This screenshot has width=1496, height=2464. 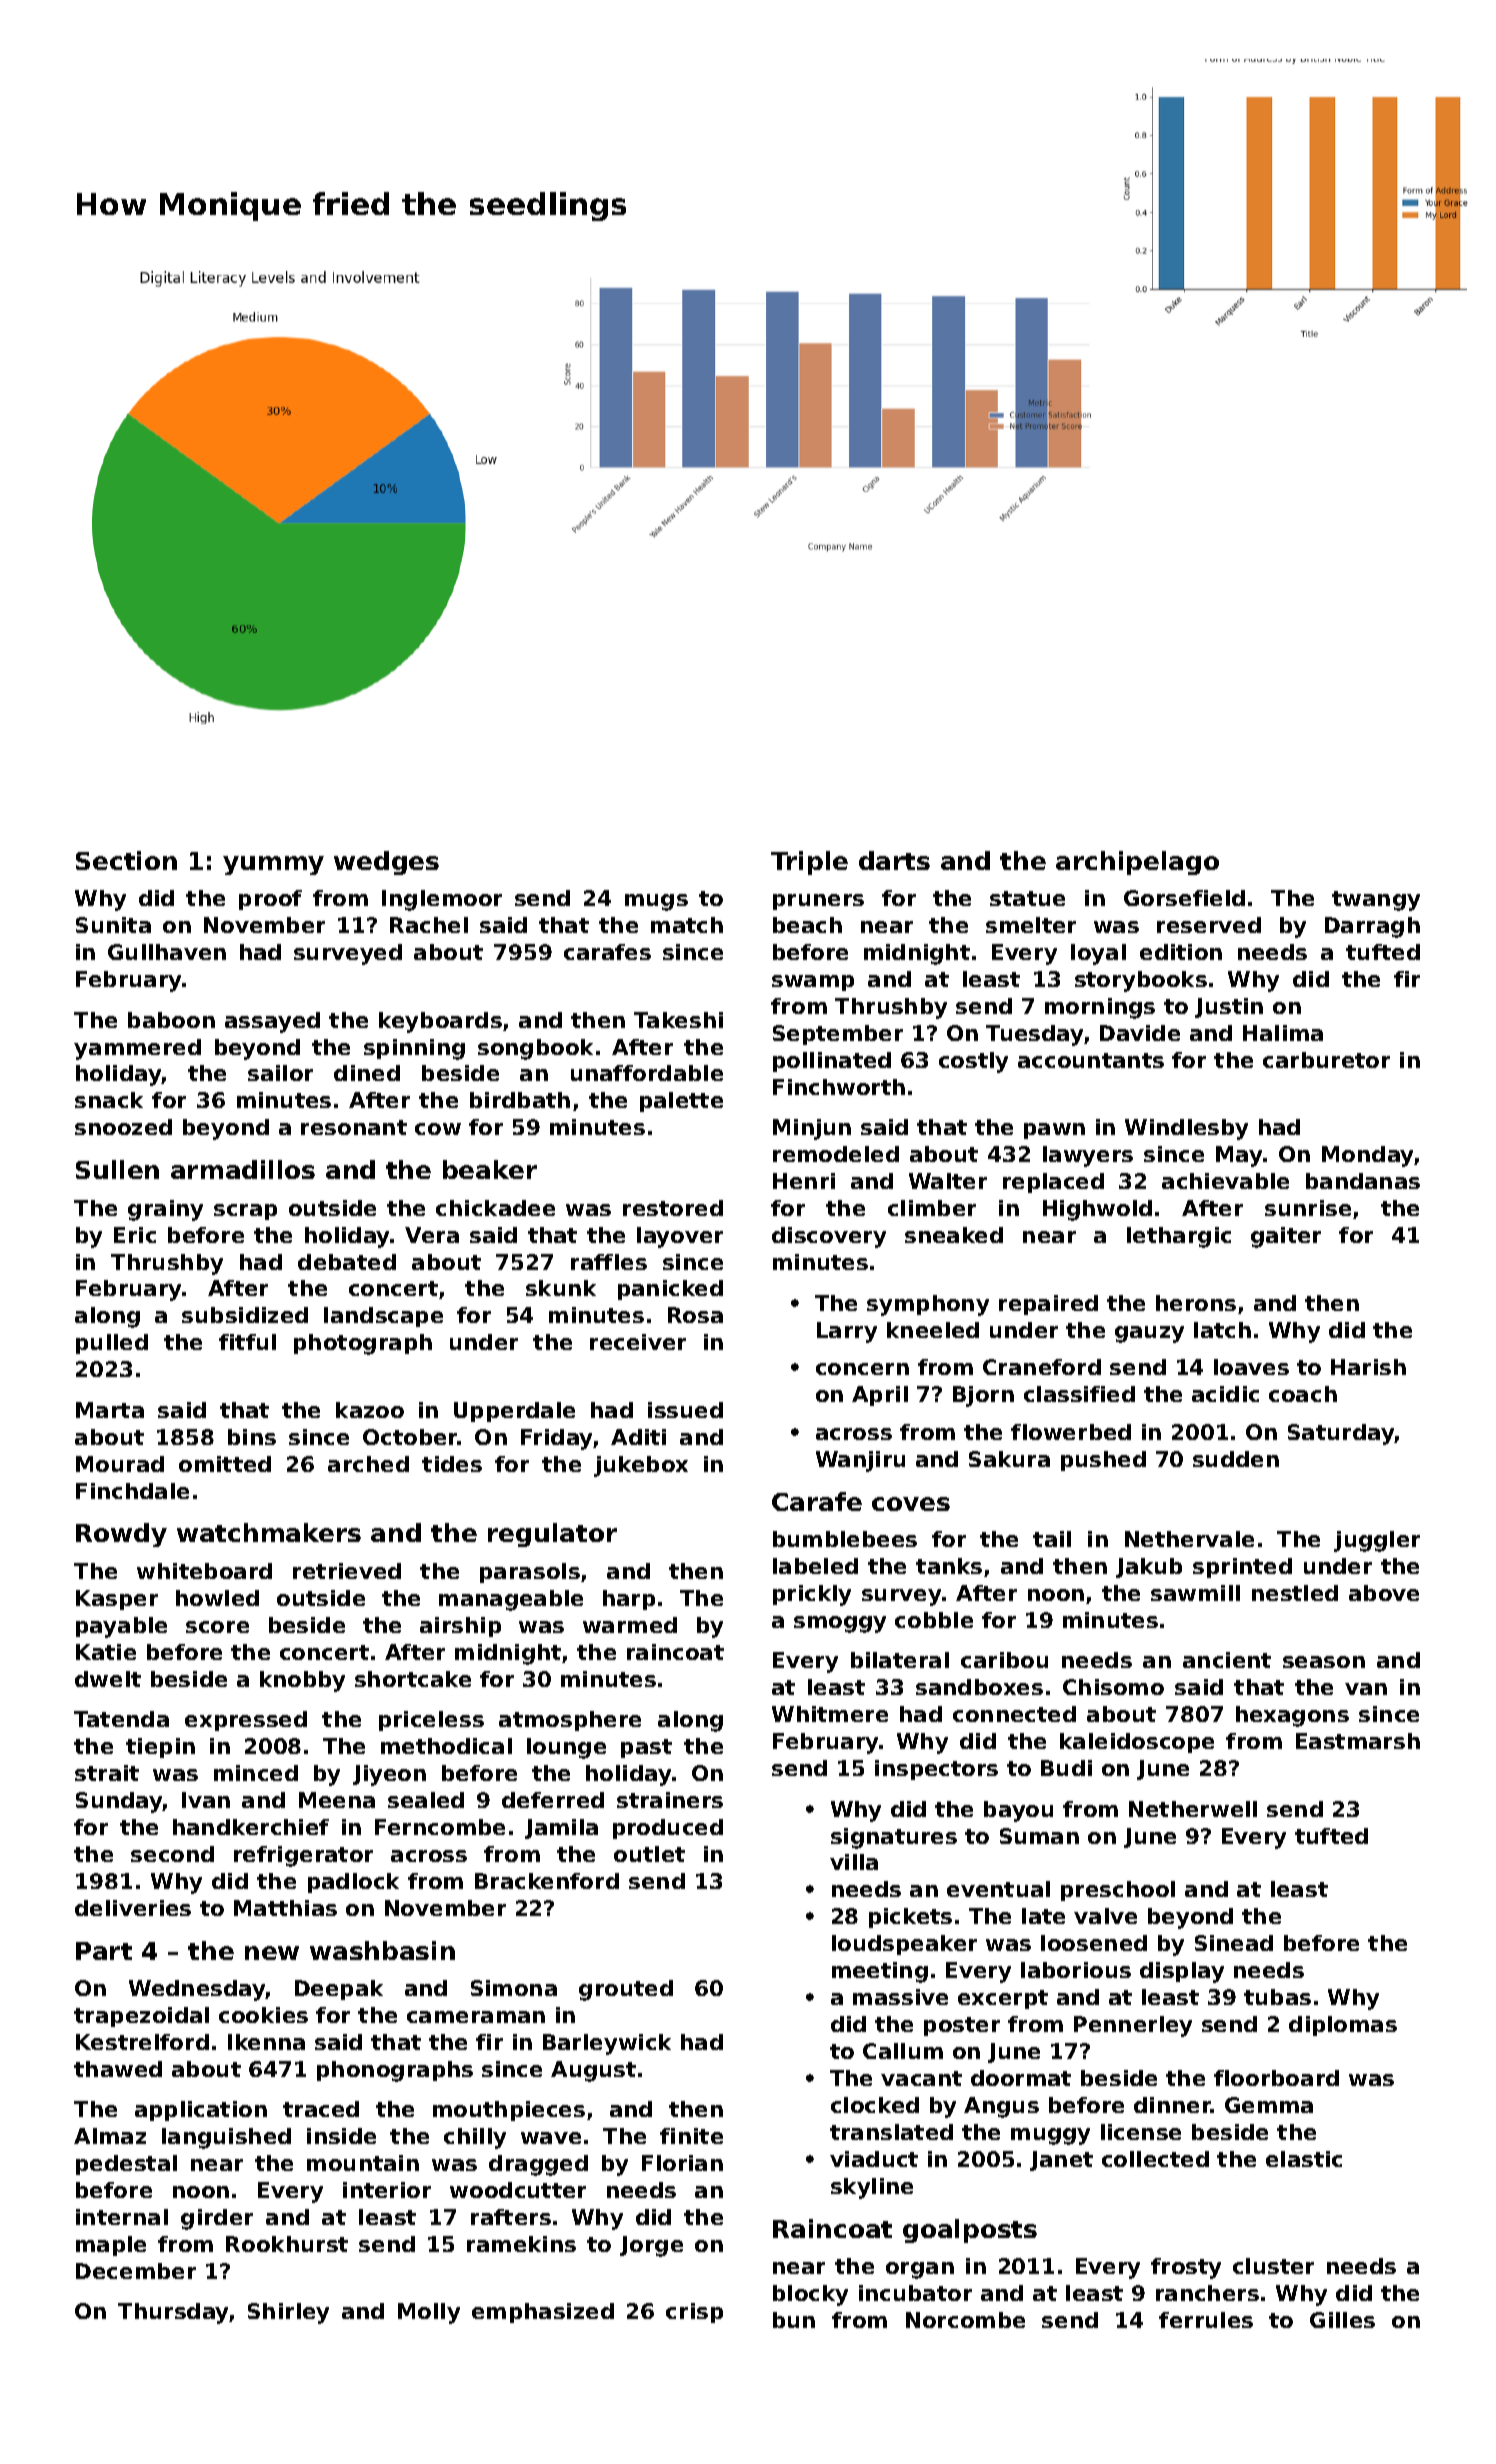 I want to click on Gilles, so click(x=1342, y=2320).
